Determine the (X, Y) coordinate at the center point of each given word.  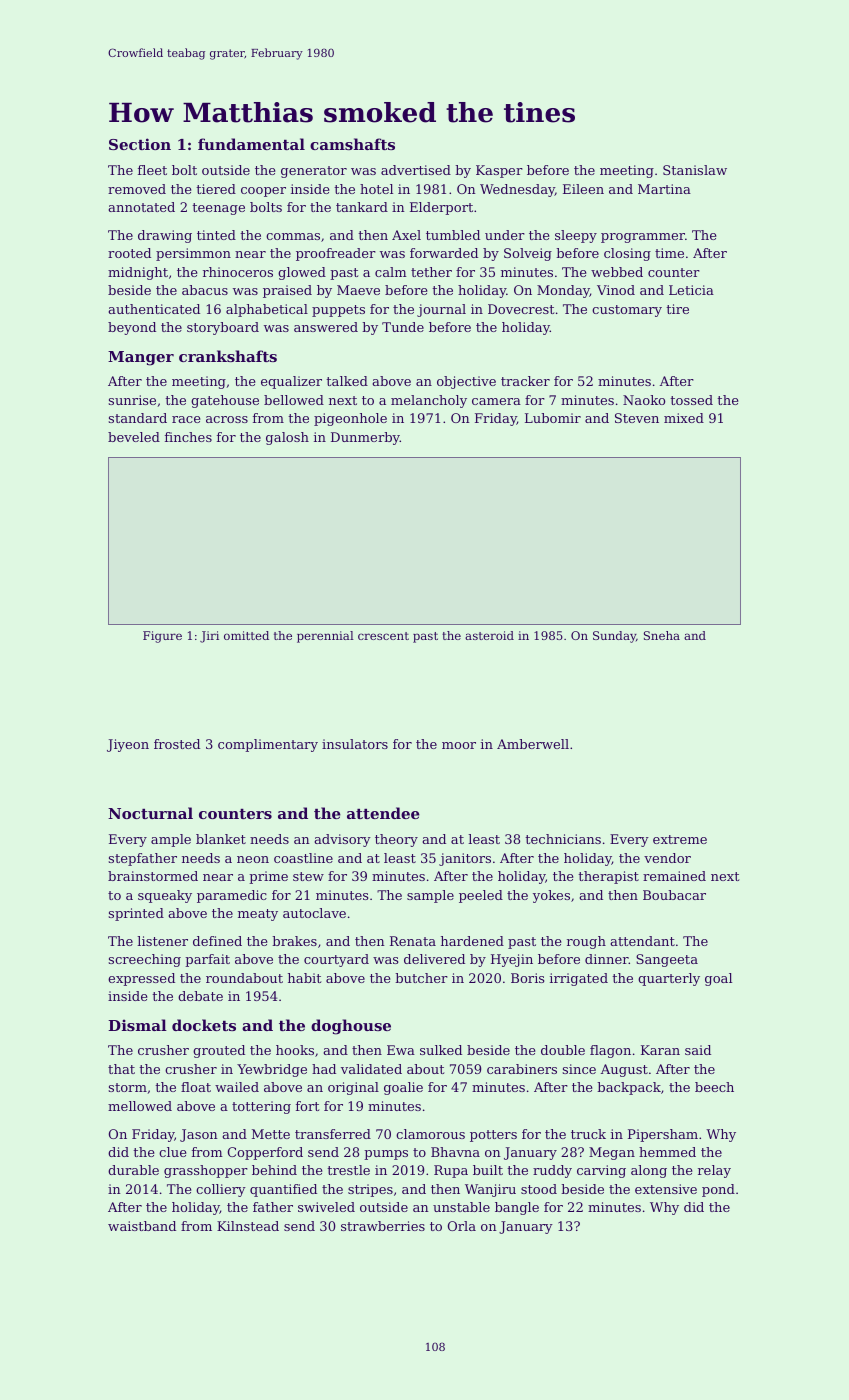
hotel (376, 189)
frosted (177, 744)
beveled (134, 437)
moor (459, 745)
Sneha (662, 635)
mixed (684, 418)
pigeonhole (350, 419)
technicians (563, 839)
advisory (342, 840)
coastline (303, 858)
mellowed (140, 1106)
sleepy (576, 236)
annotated (141, 207)
